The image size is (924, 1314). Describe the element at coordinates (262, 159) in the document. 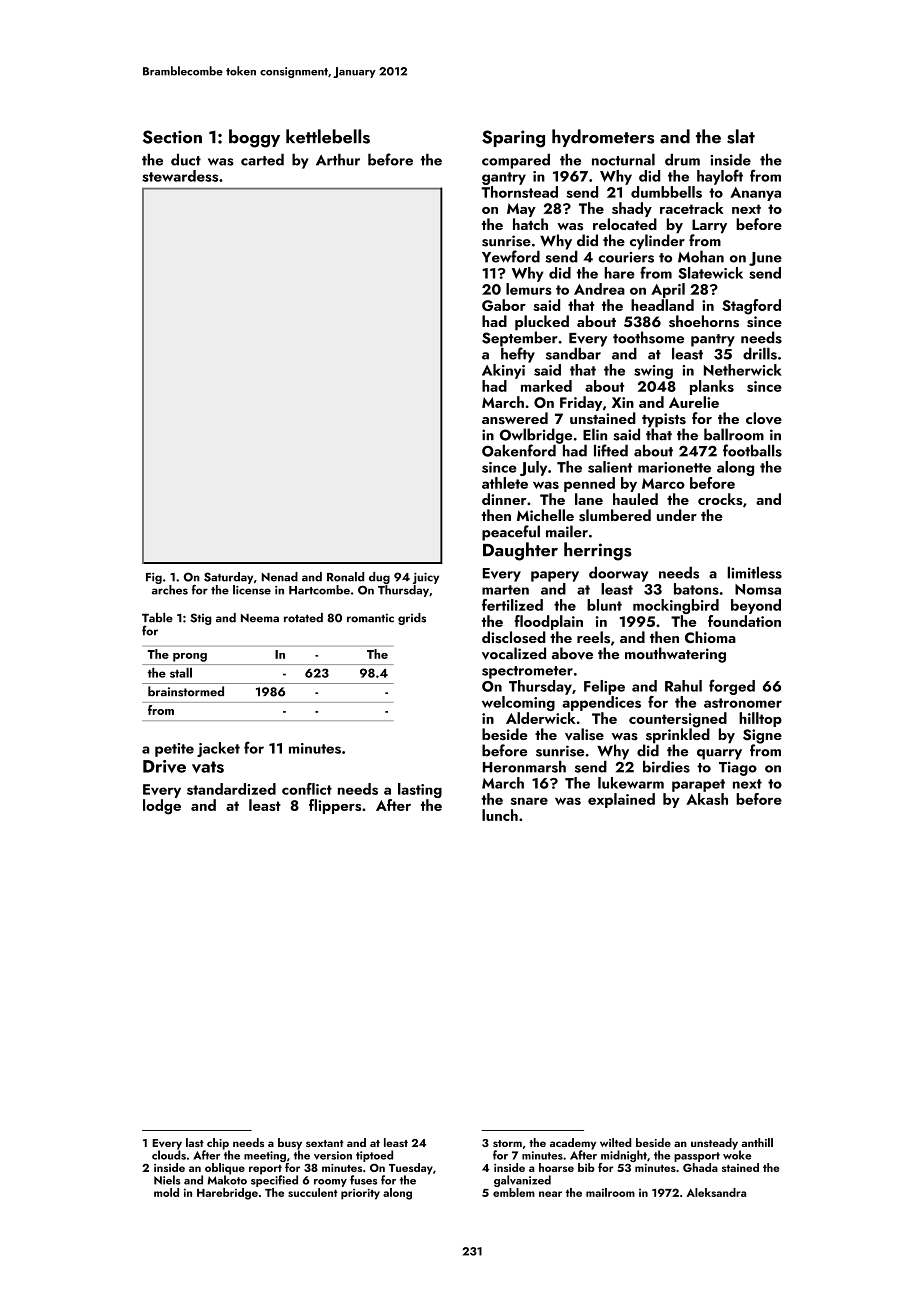

I see `carted` at that location.
